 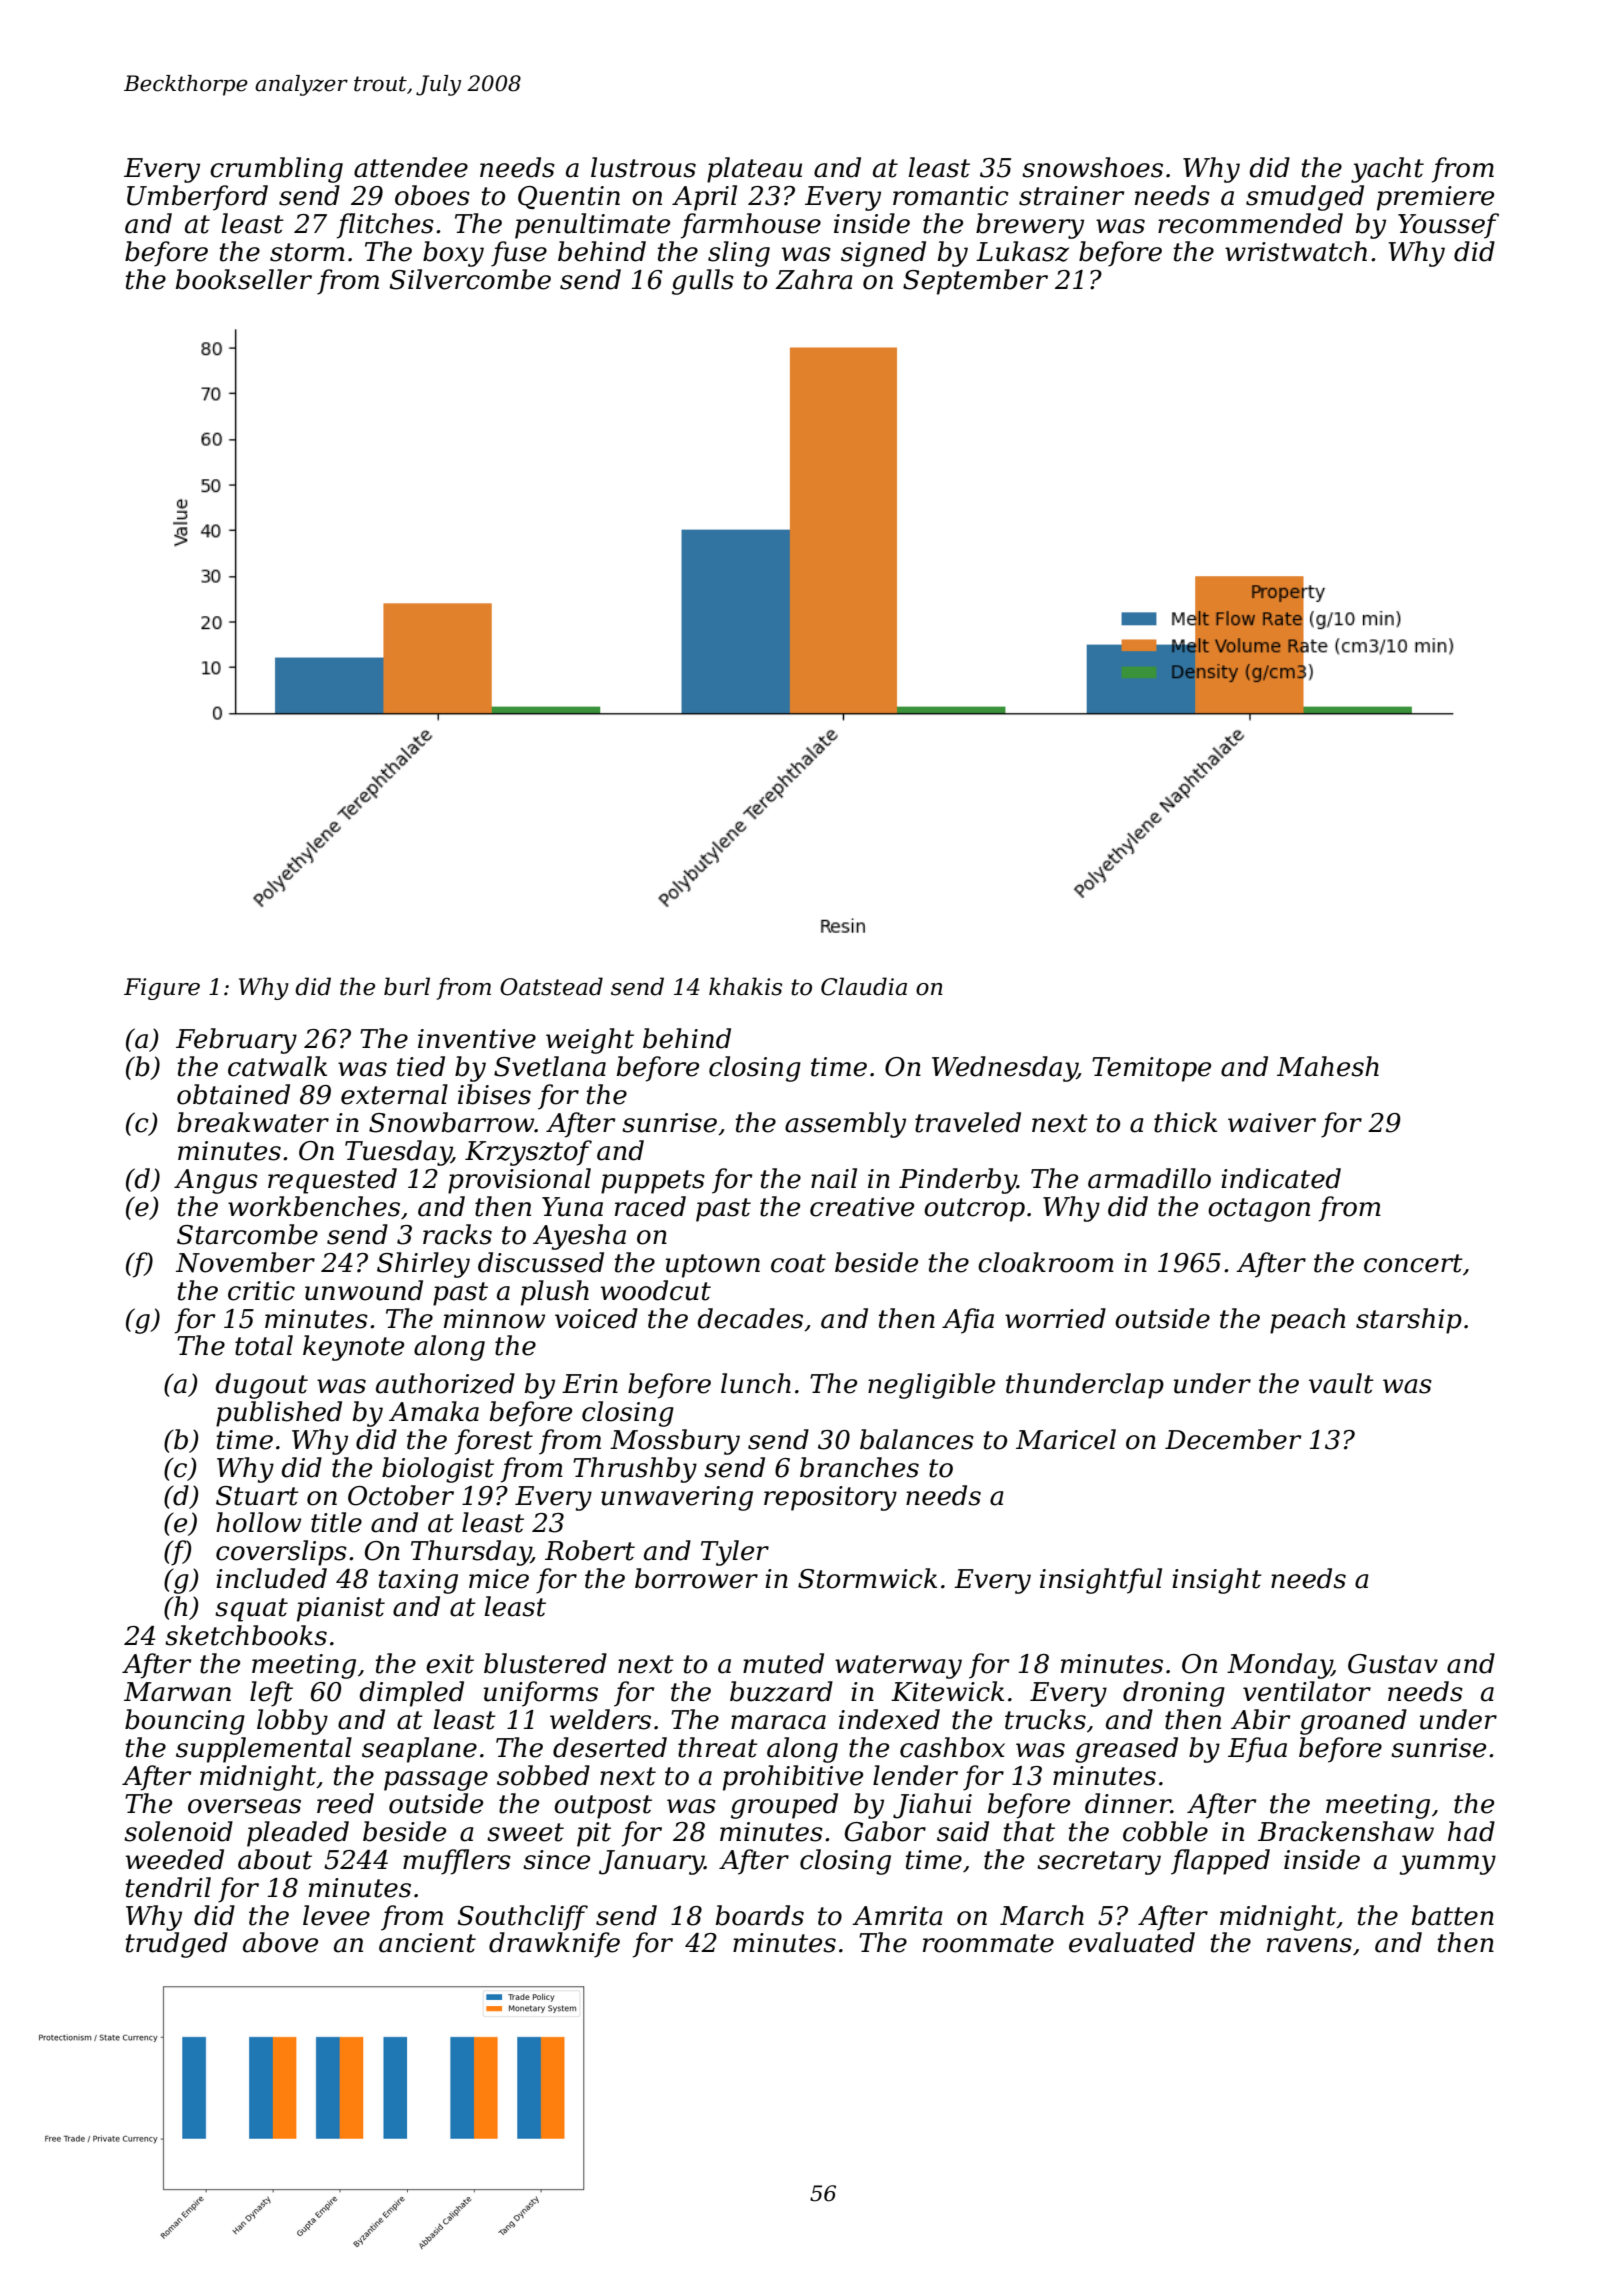 I want to click on Zahra, so click(x=814, y=279).
